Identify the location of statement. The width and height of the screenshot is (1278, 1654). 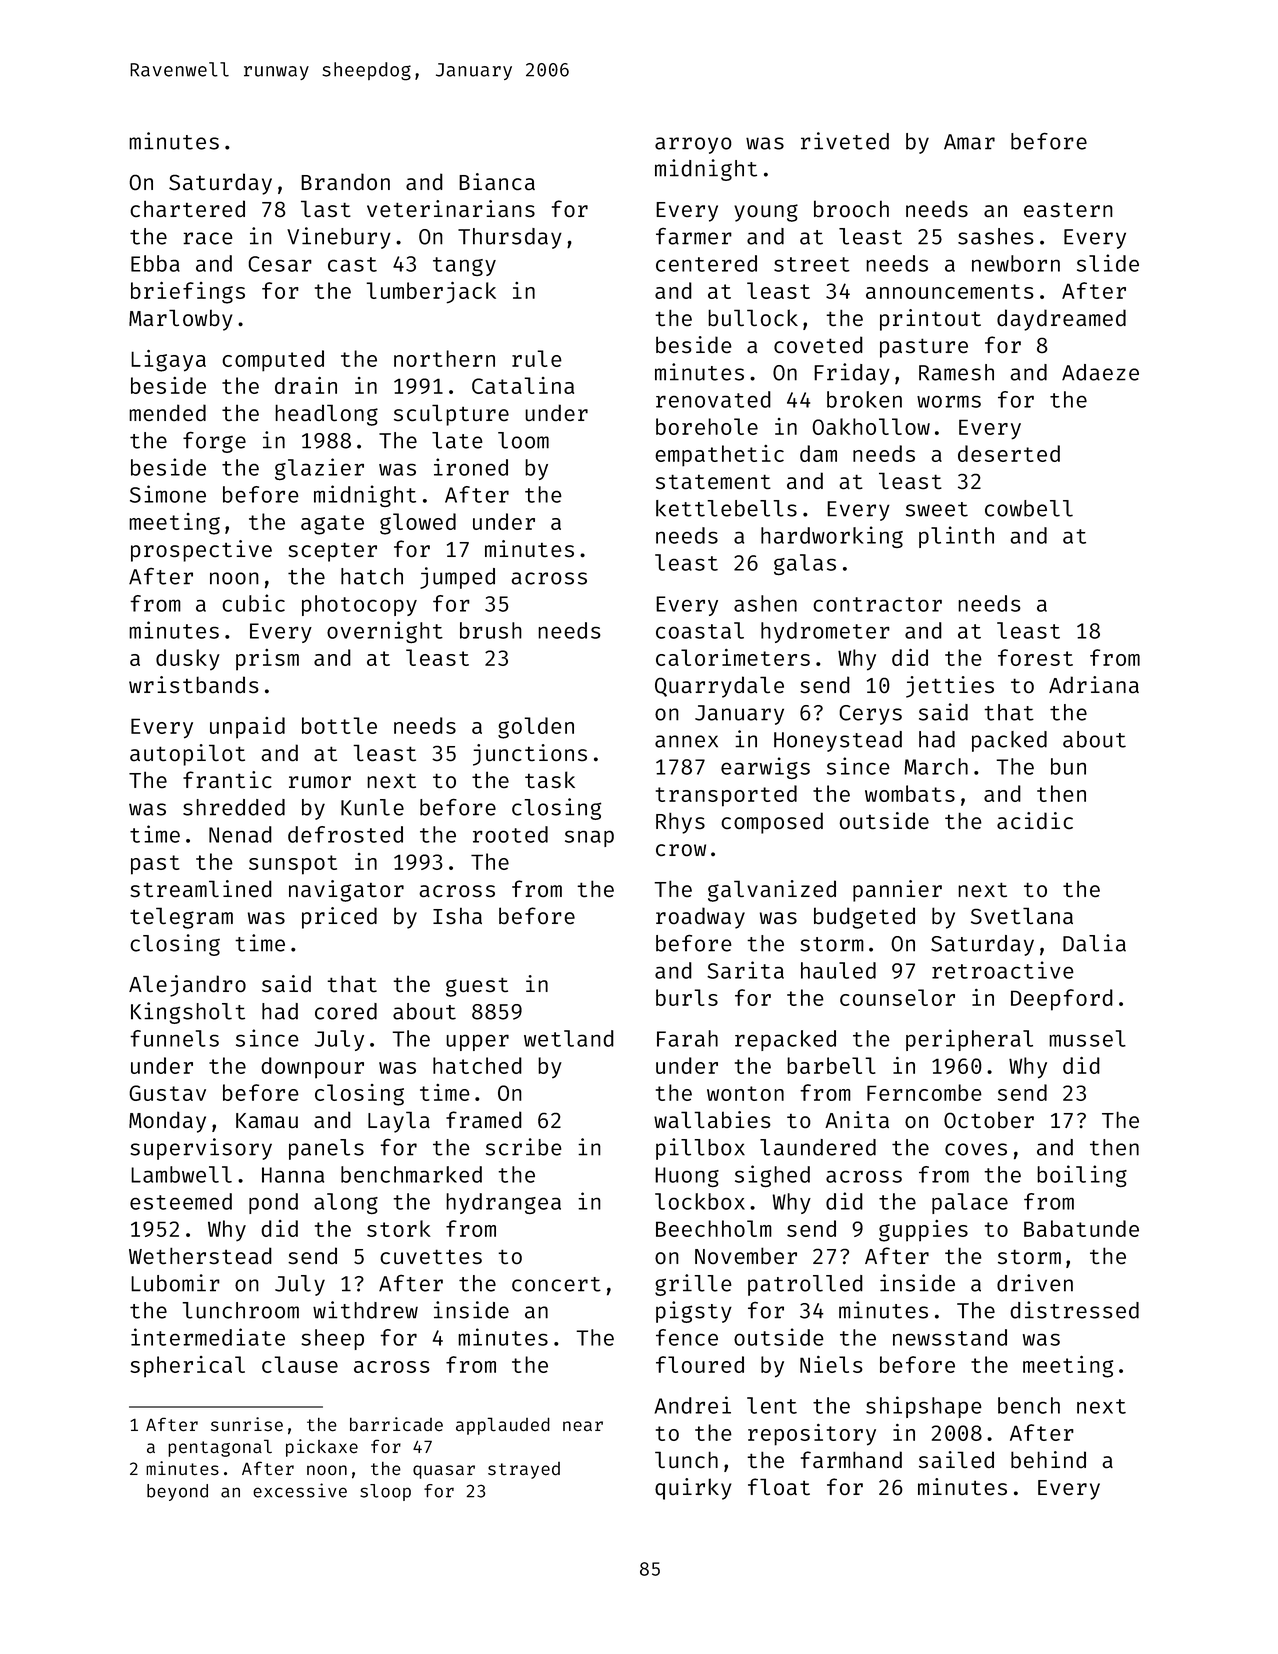
(713, 481).
